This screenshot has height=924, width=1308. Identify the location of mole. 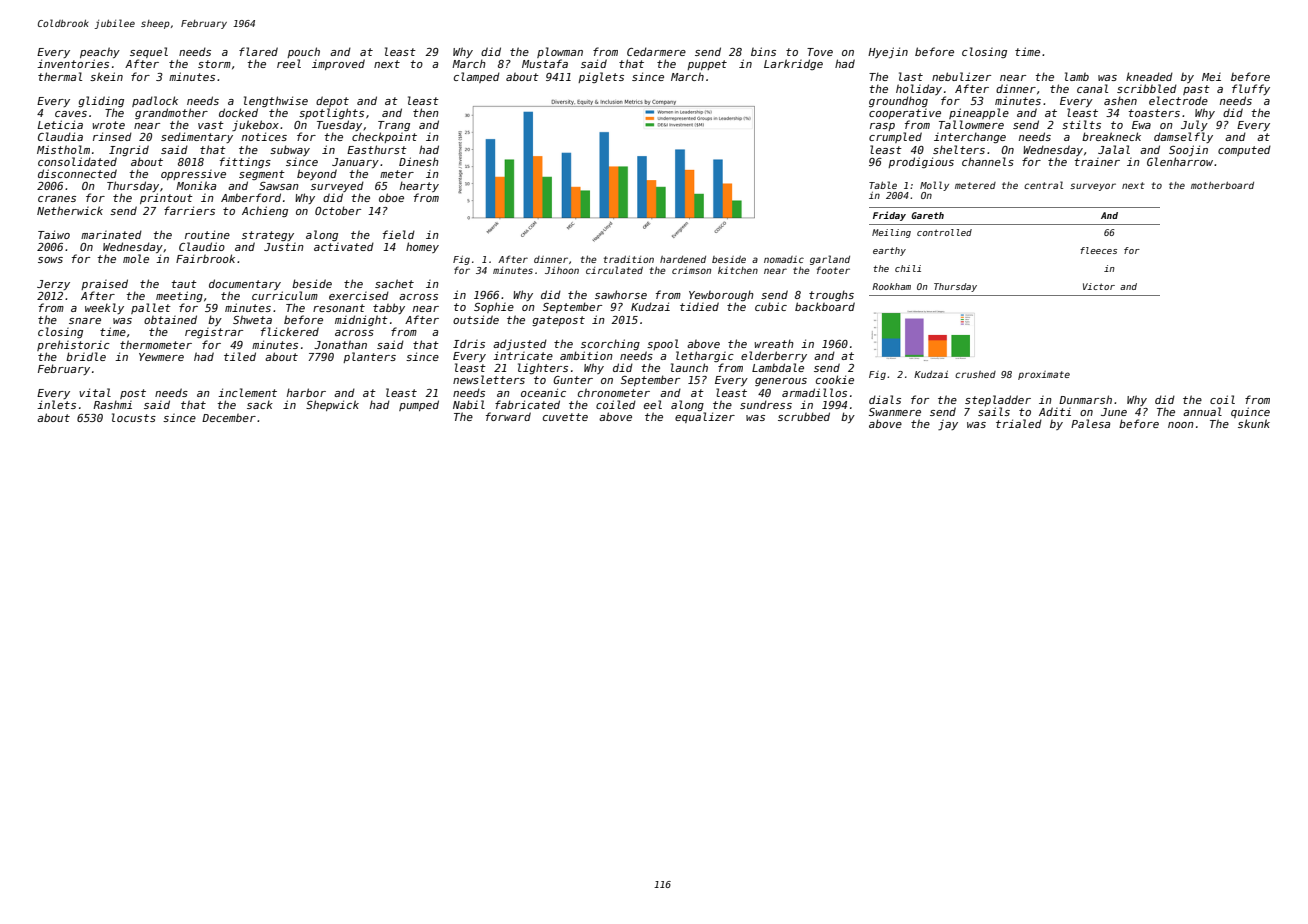
(136, 258).
